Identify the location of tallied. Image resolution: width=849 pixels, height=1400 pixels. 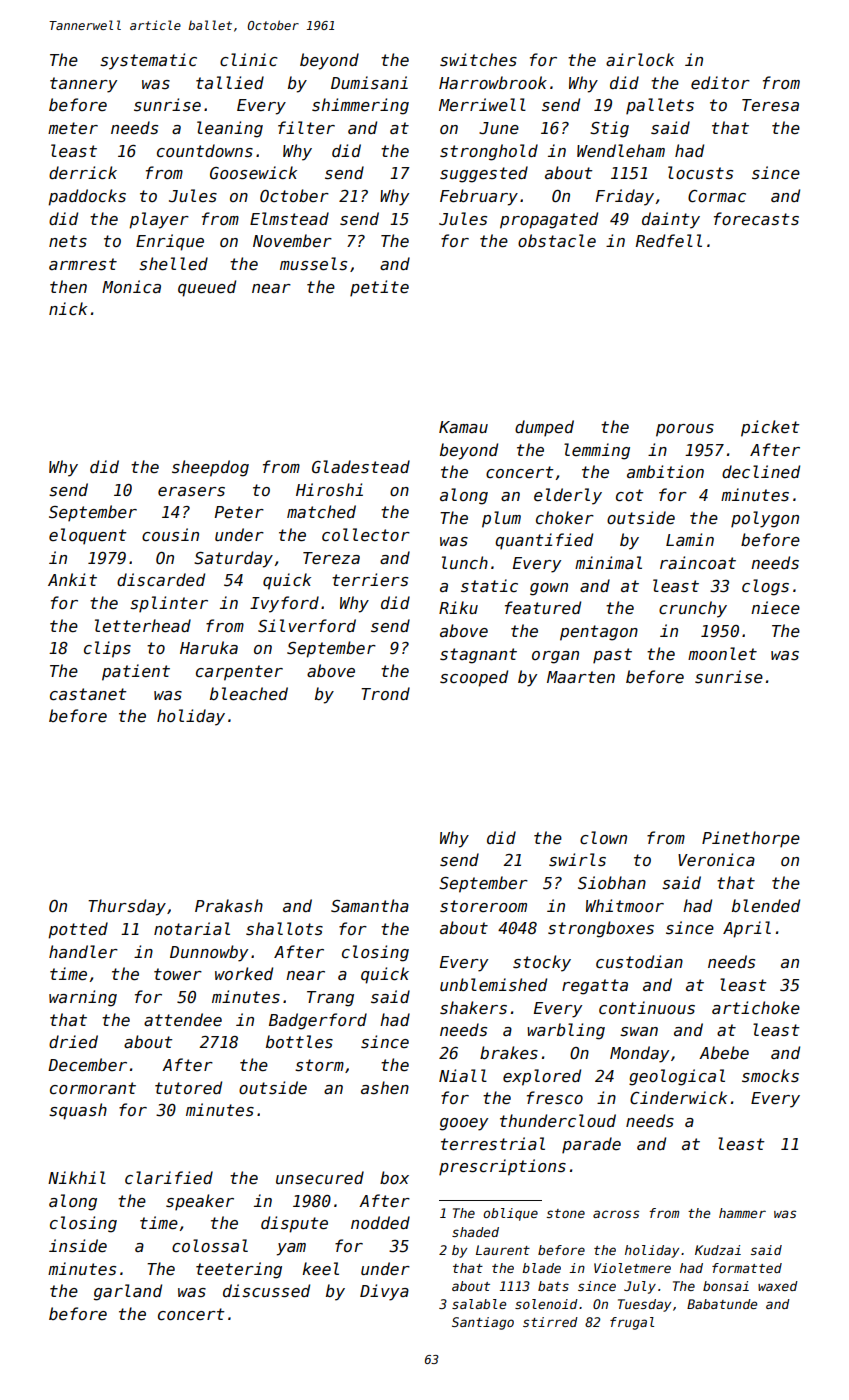
(230, 82).
